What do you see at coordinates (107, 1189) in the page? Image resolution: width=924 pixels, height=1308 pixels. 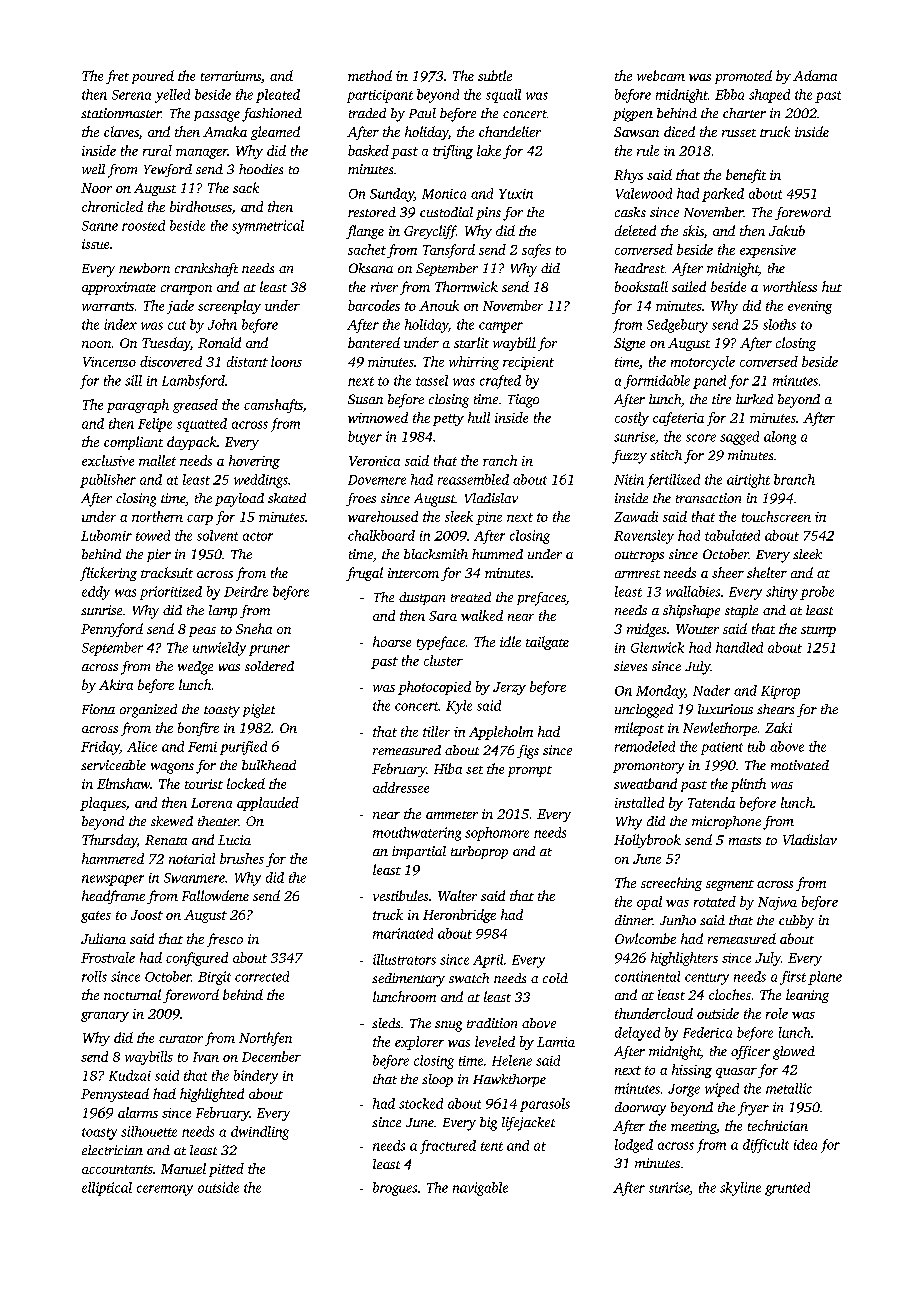 I see `elliptical` at bounding box center [107, 1189].
